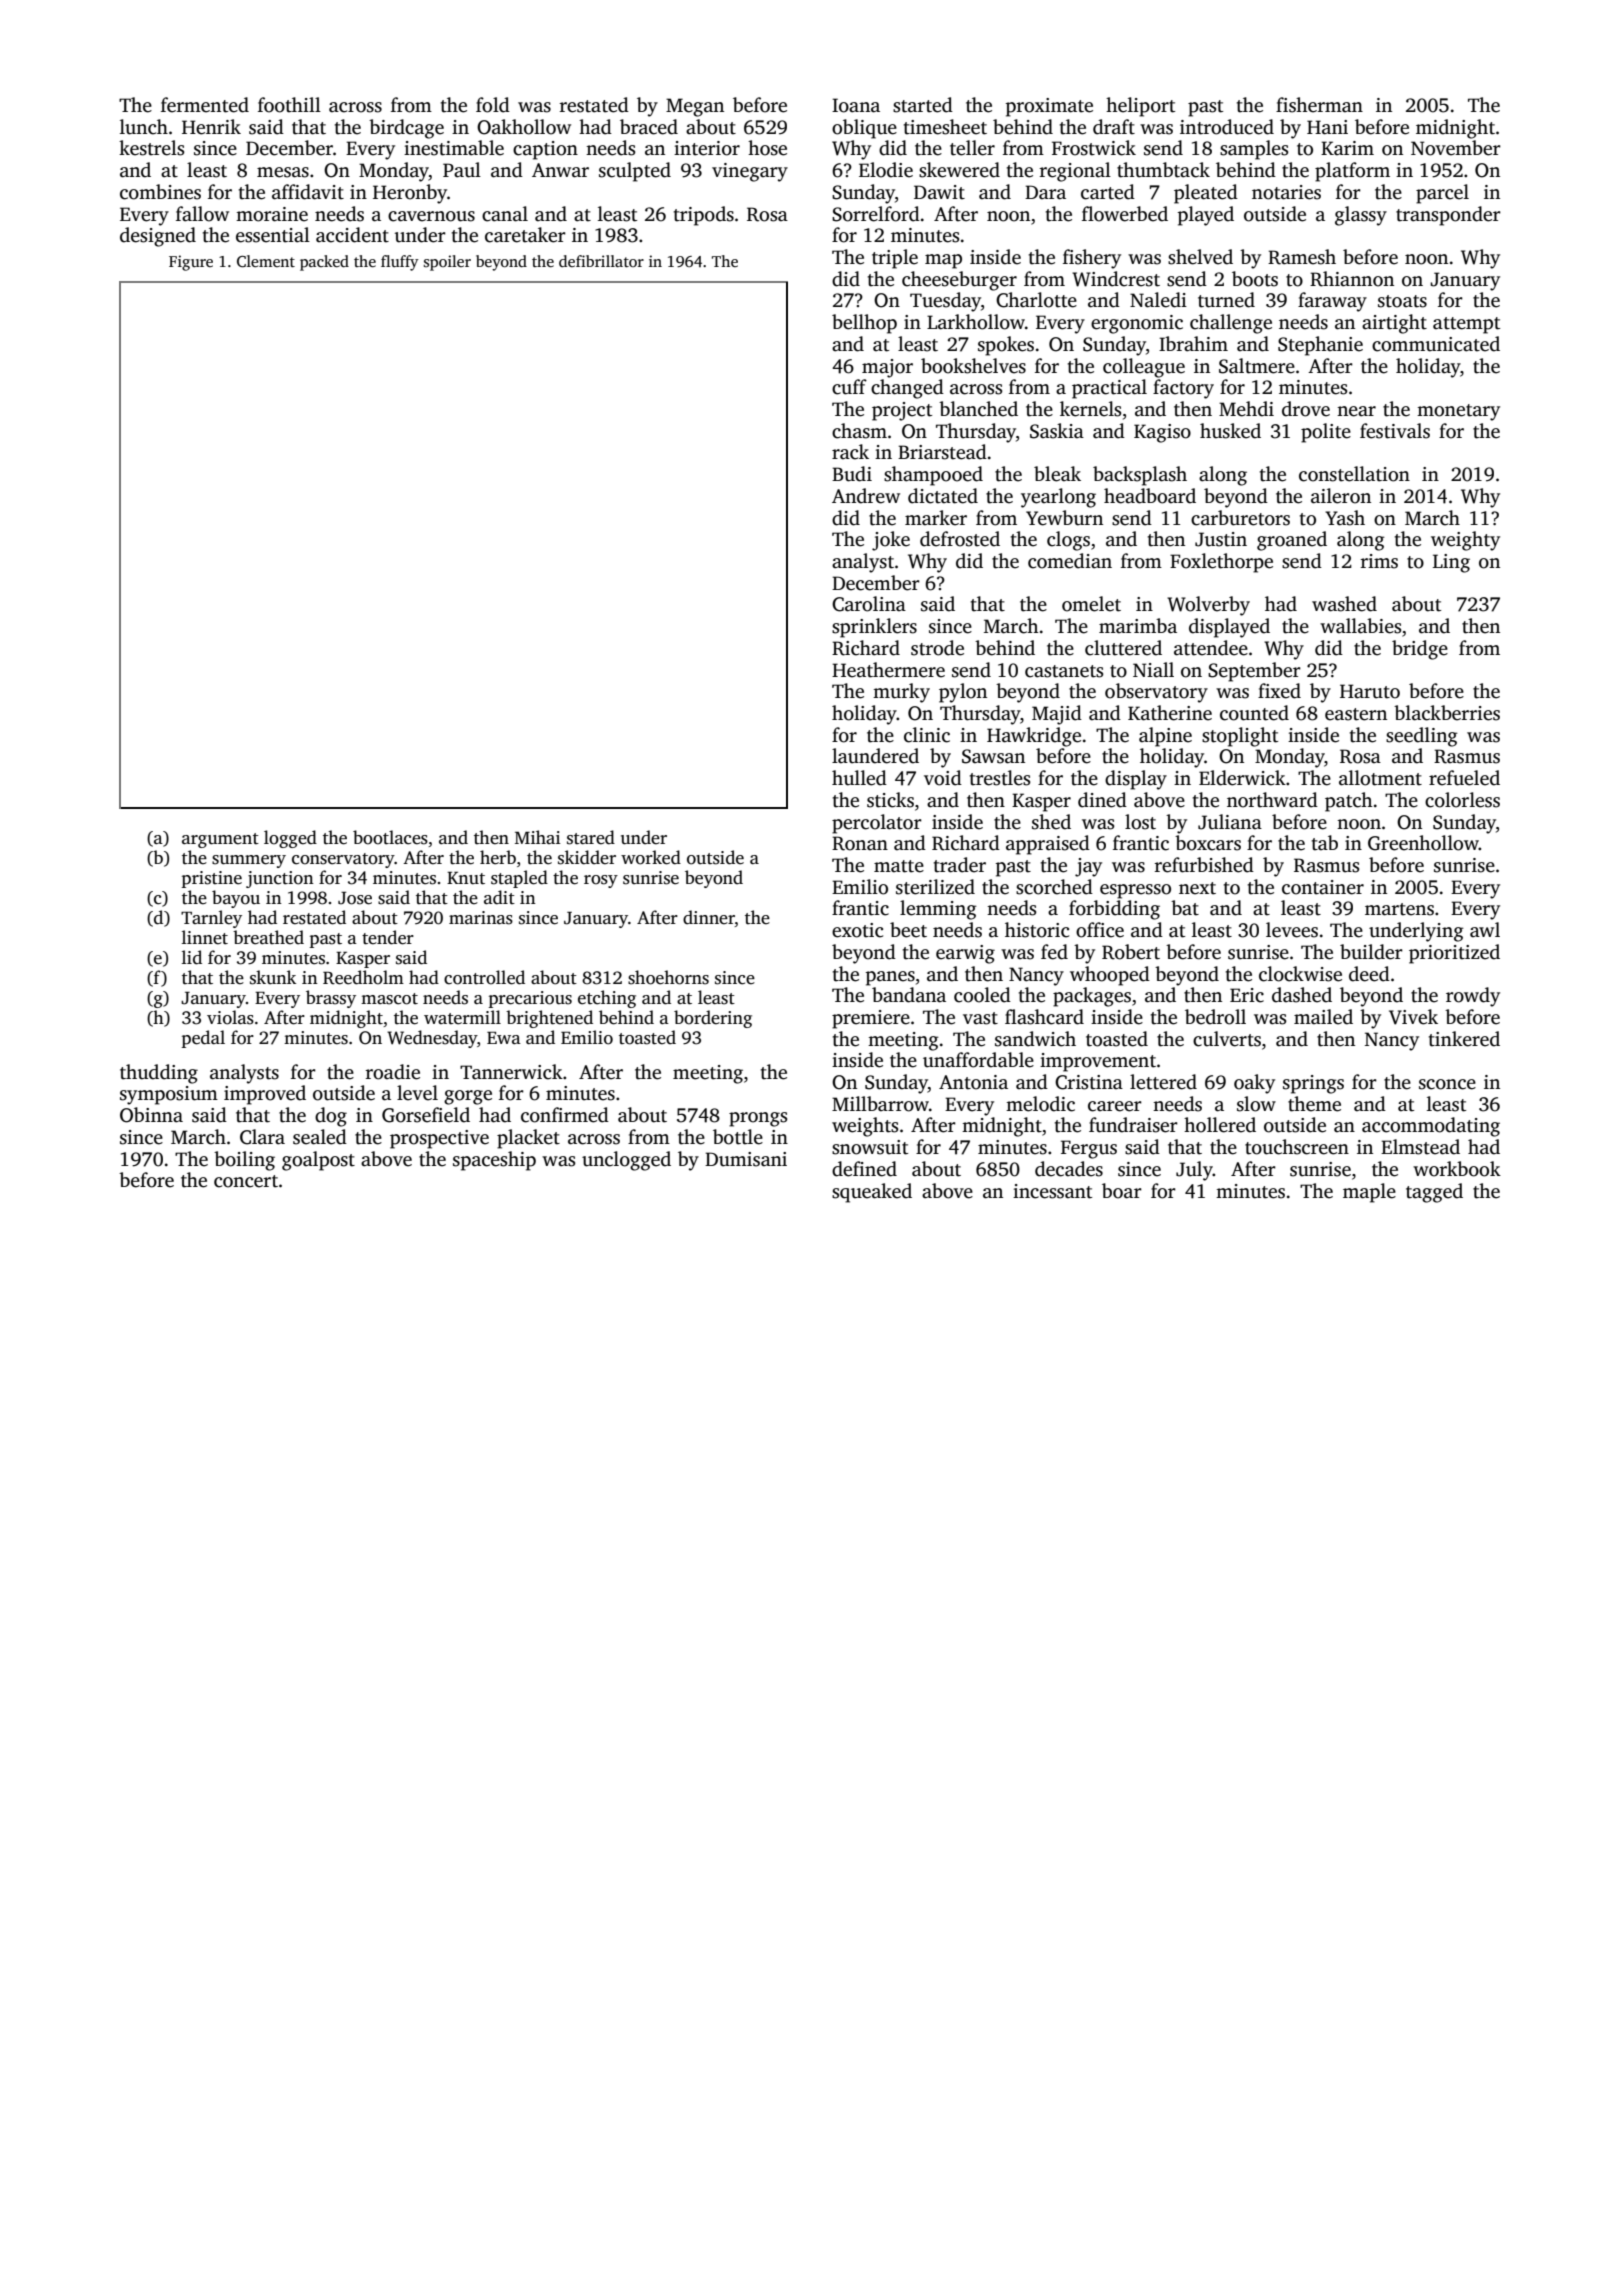 The width and height of the document is (1620, 2292). Describe the element at coordinates (746, 1159) in the document. I see `Dumisani` at that location.
